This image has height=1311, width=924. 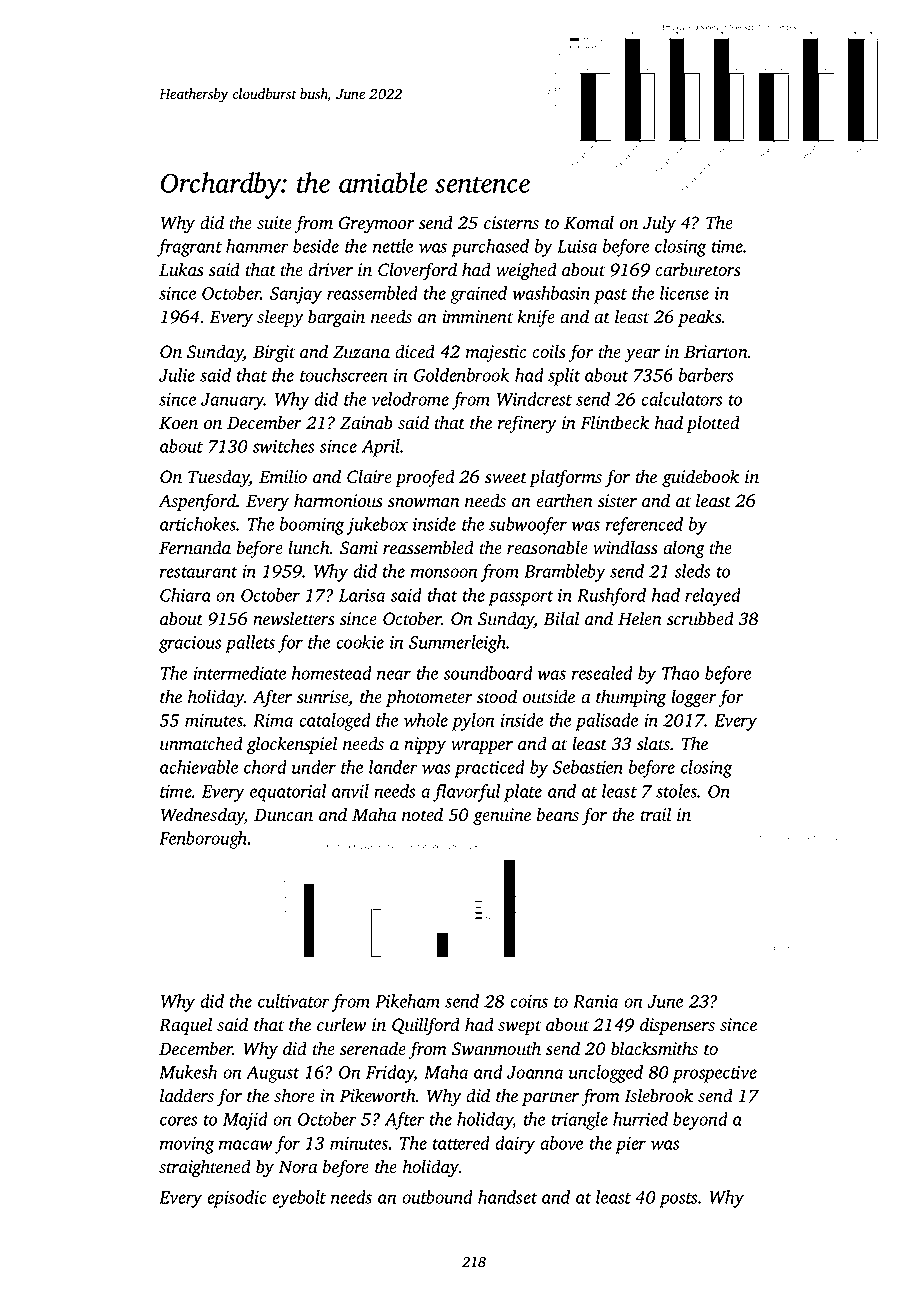 I want to click on eyebolt, so click(x=299, y=1199).
